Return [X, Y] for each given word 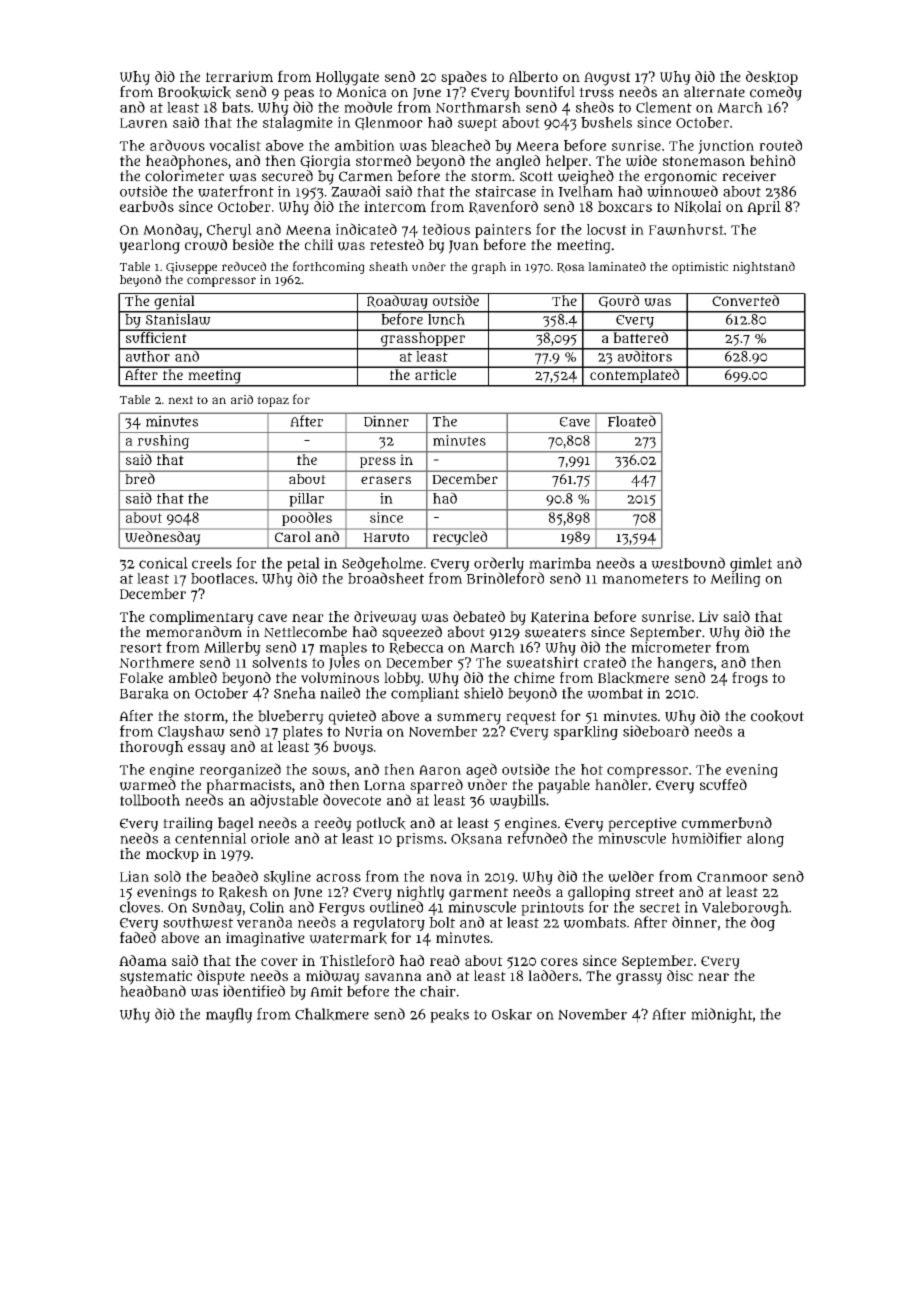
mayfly [229, 1015]
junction [726, 147]
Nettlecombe [305, 632]
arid [242, 399]
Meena [308, 230]
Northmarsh [478, 107]
